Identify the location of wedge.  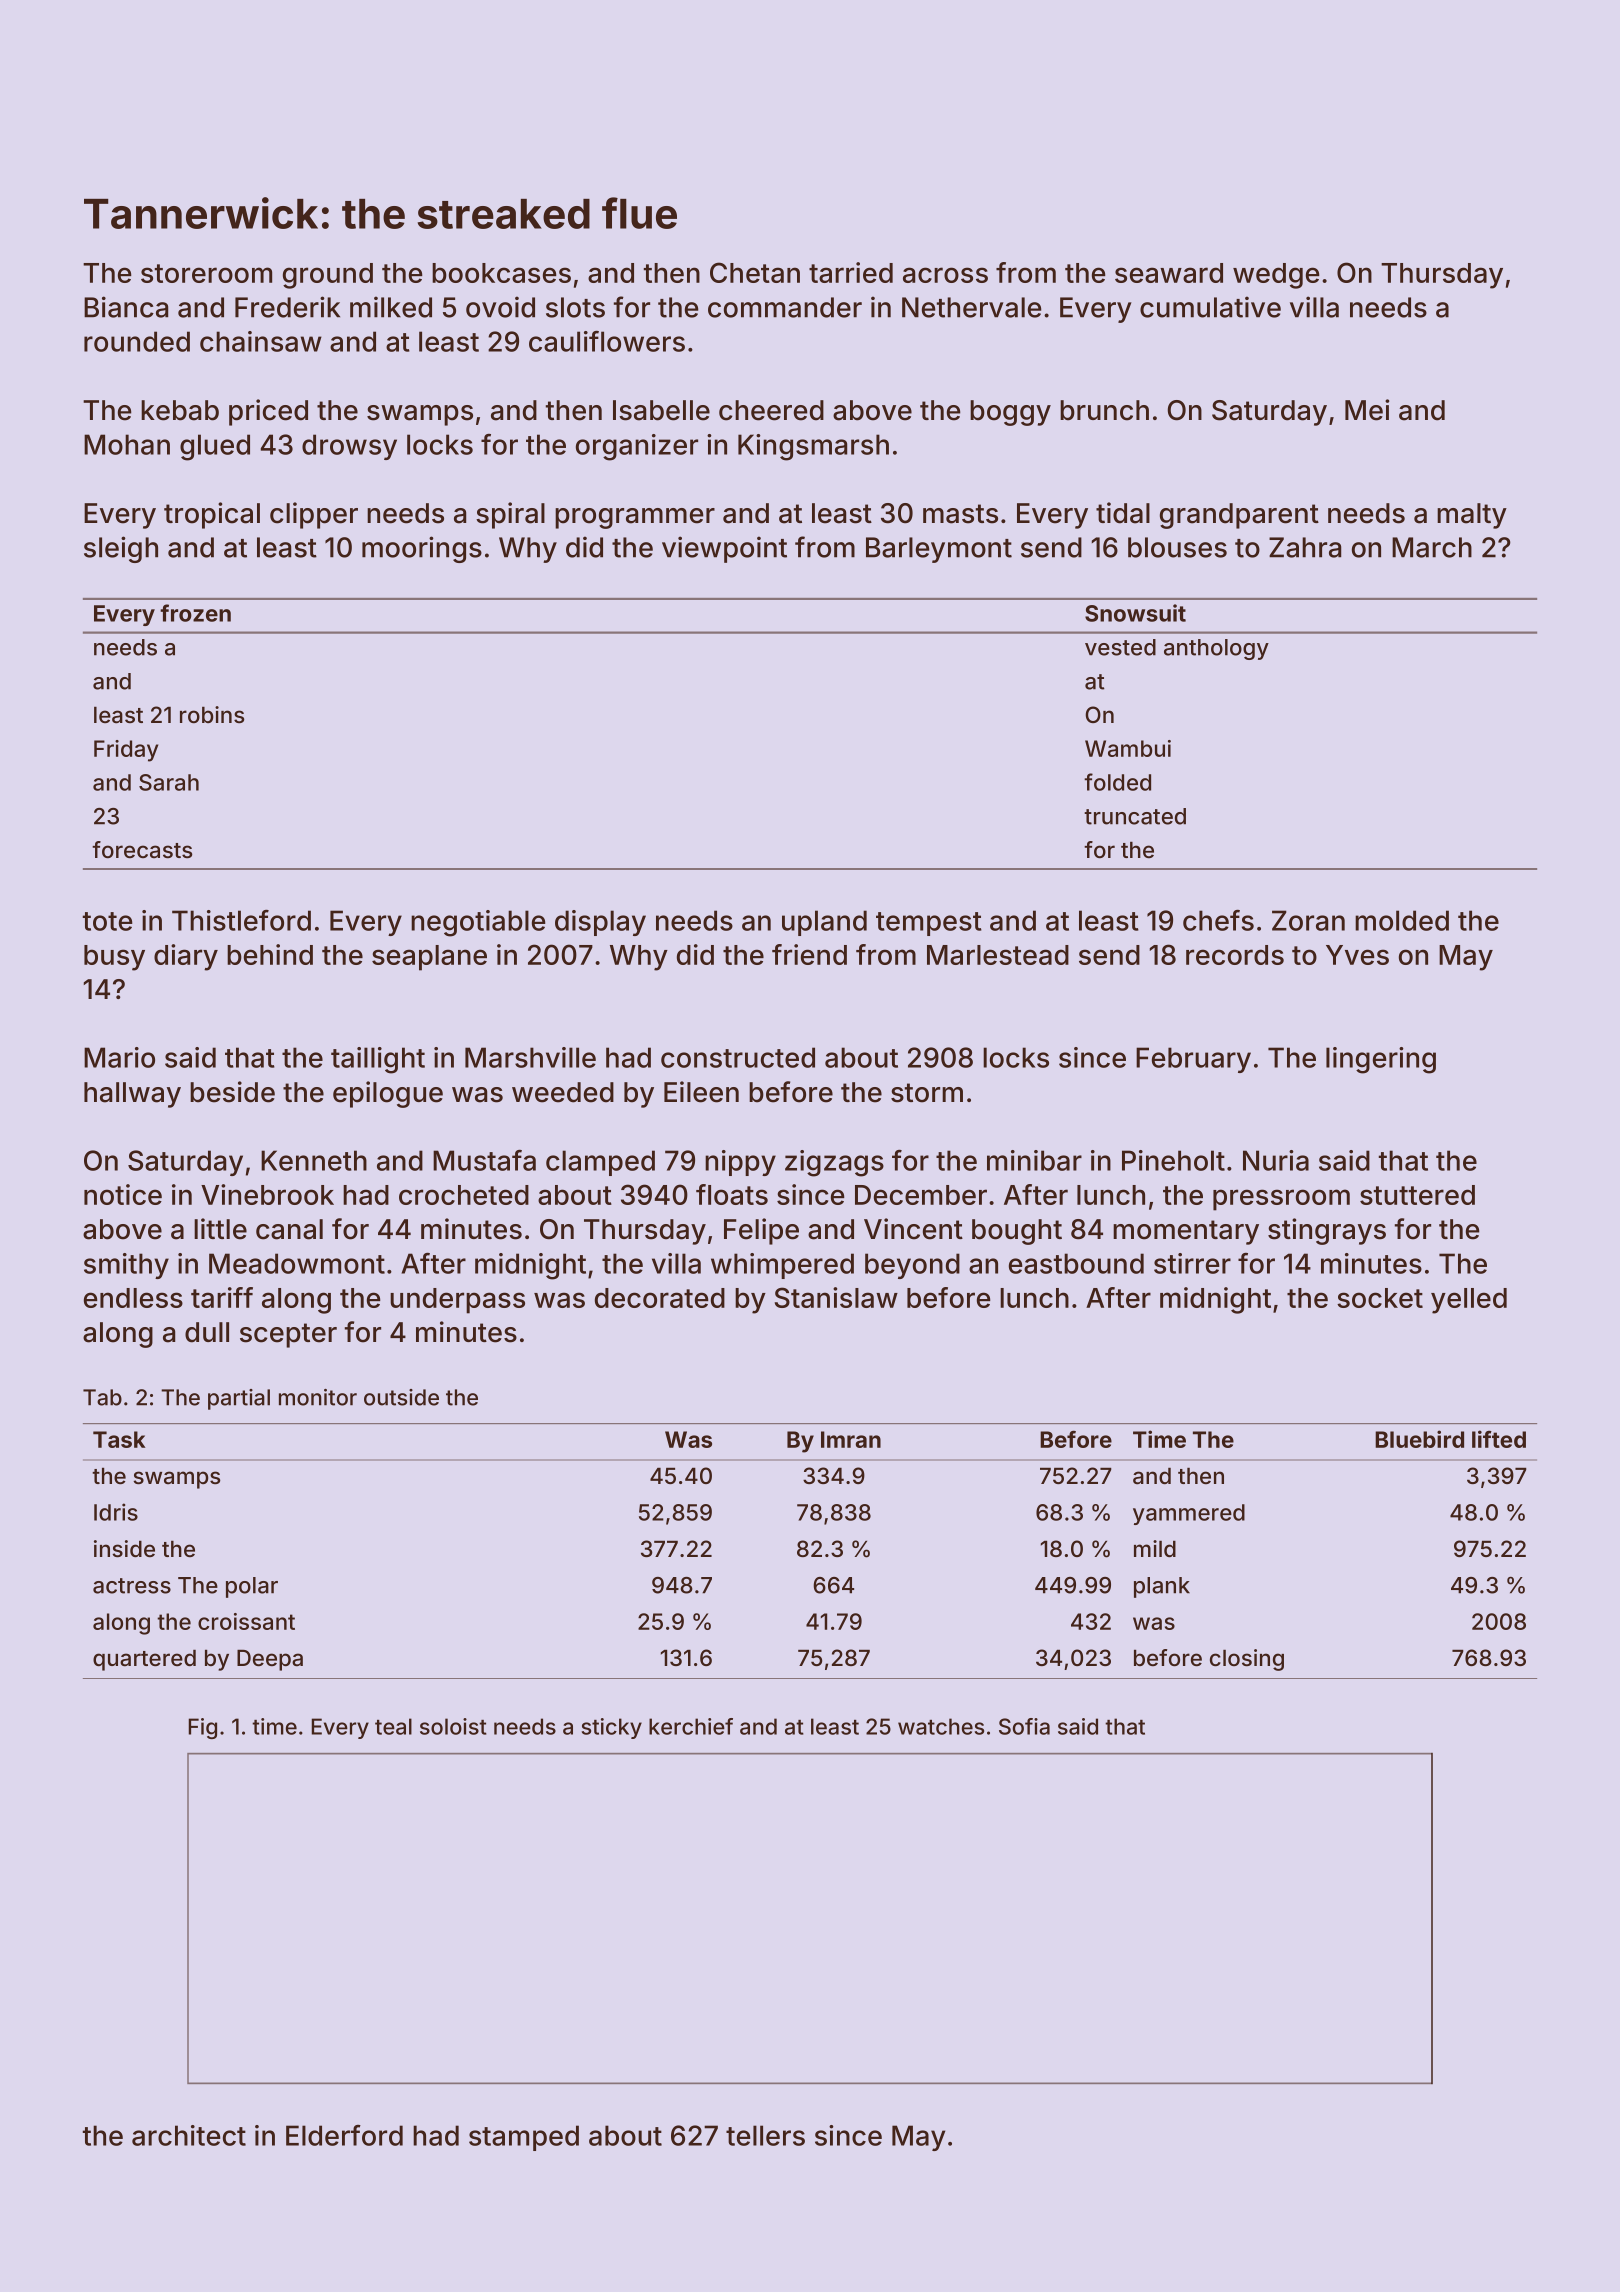
(1276, 276).
